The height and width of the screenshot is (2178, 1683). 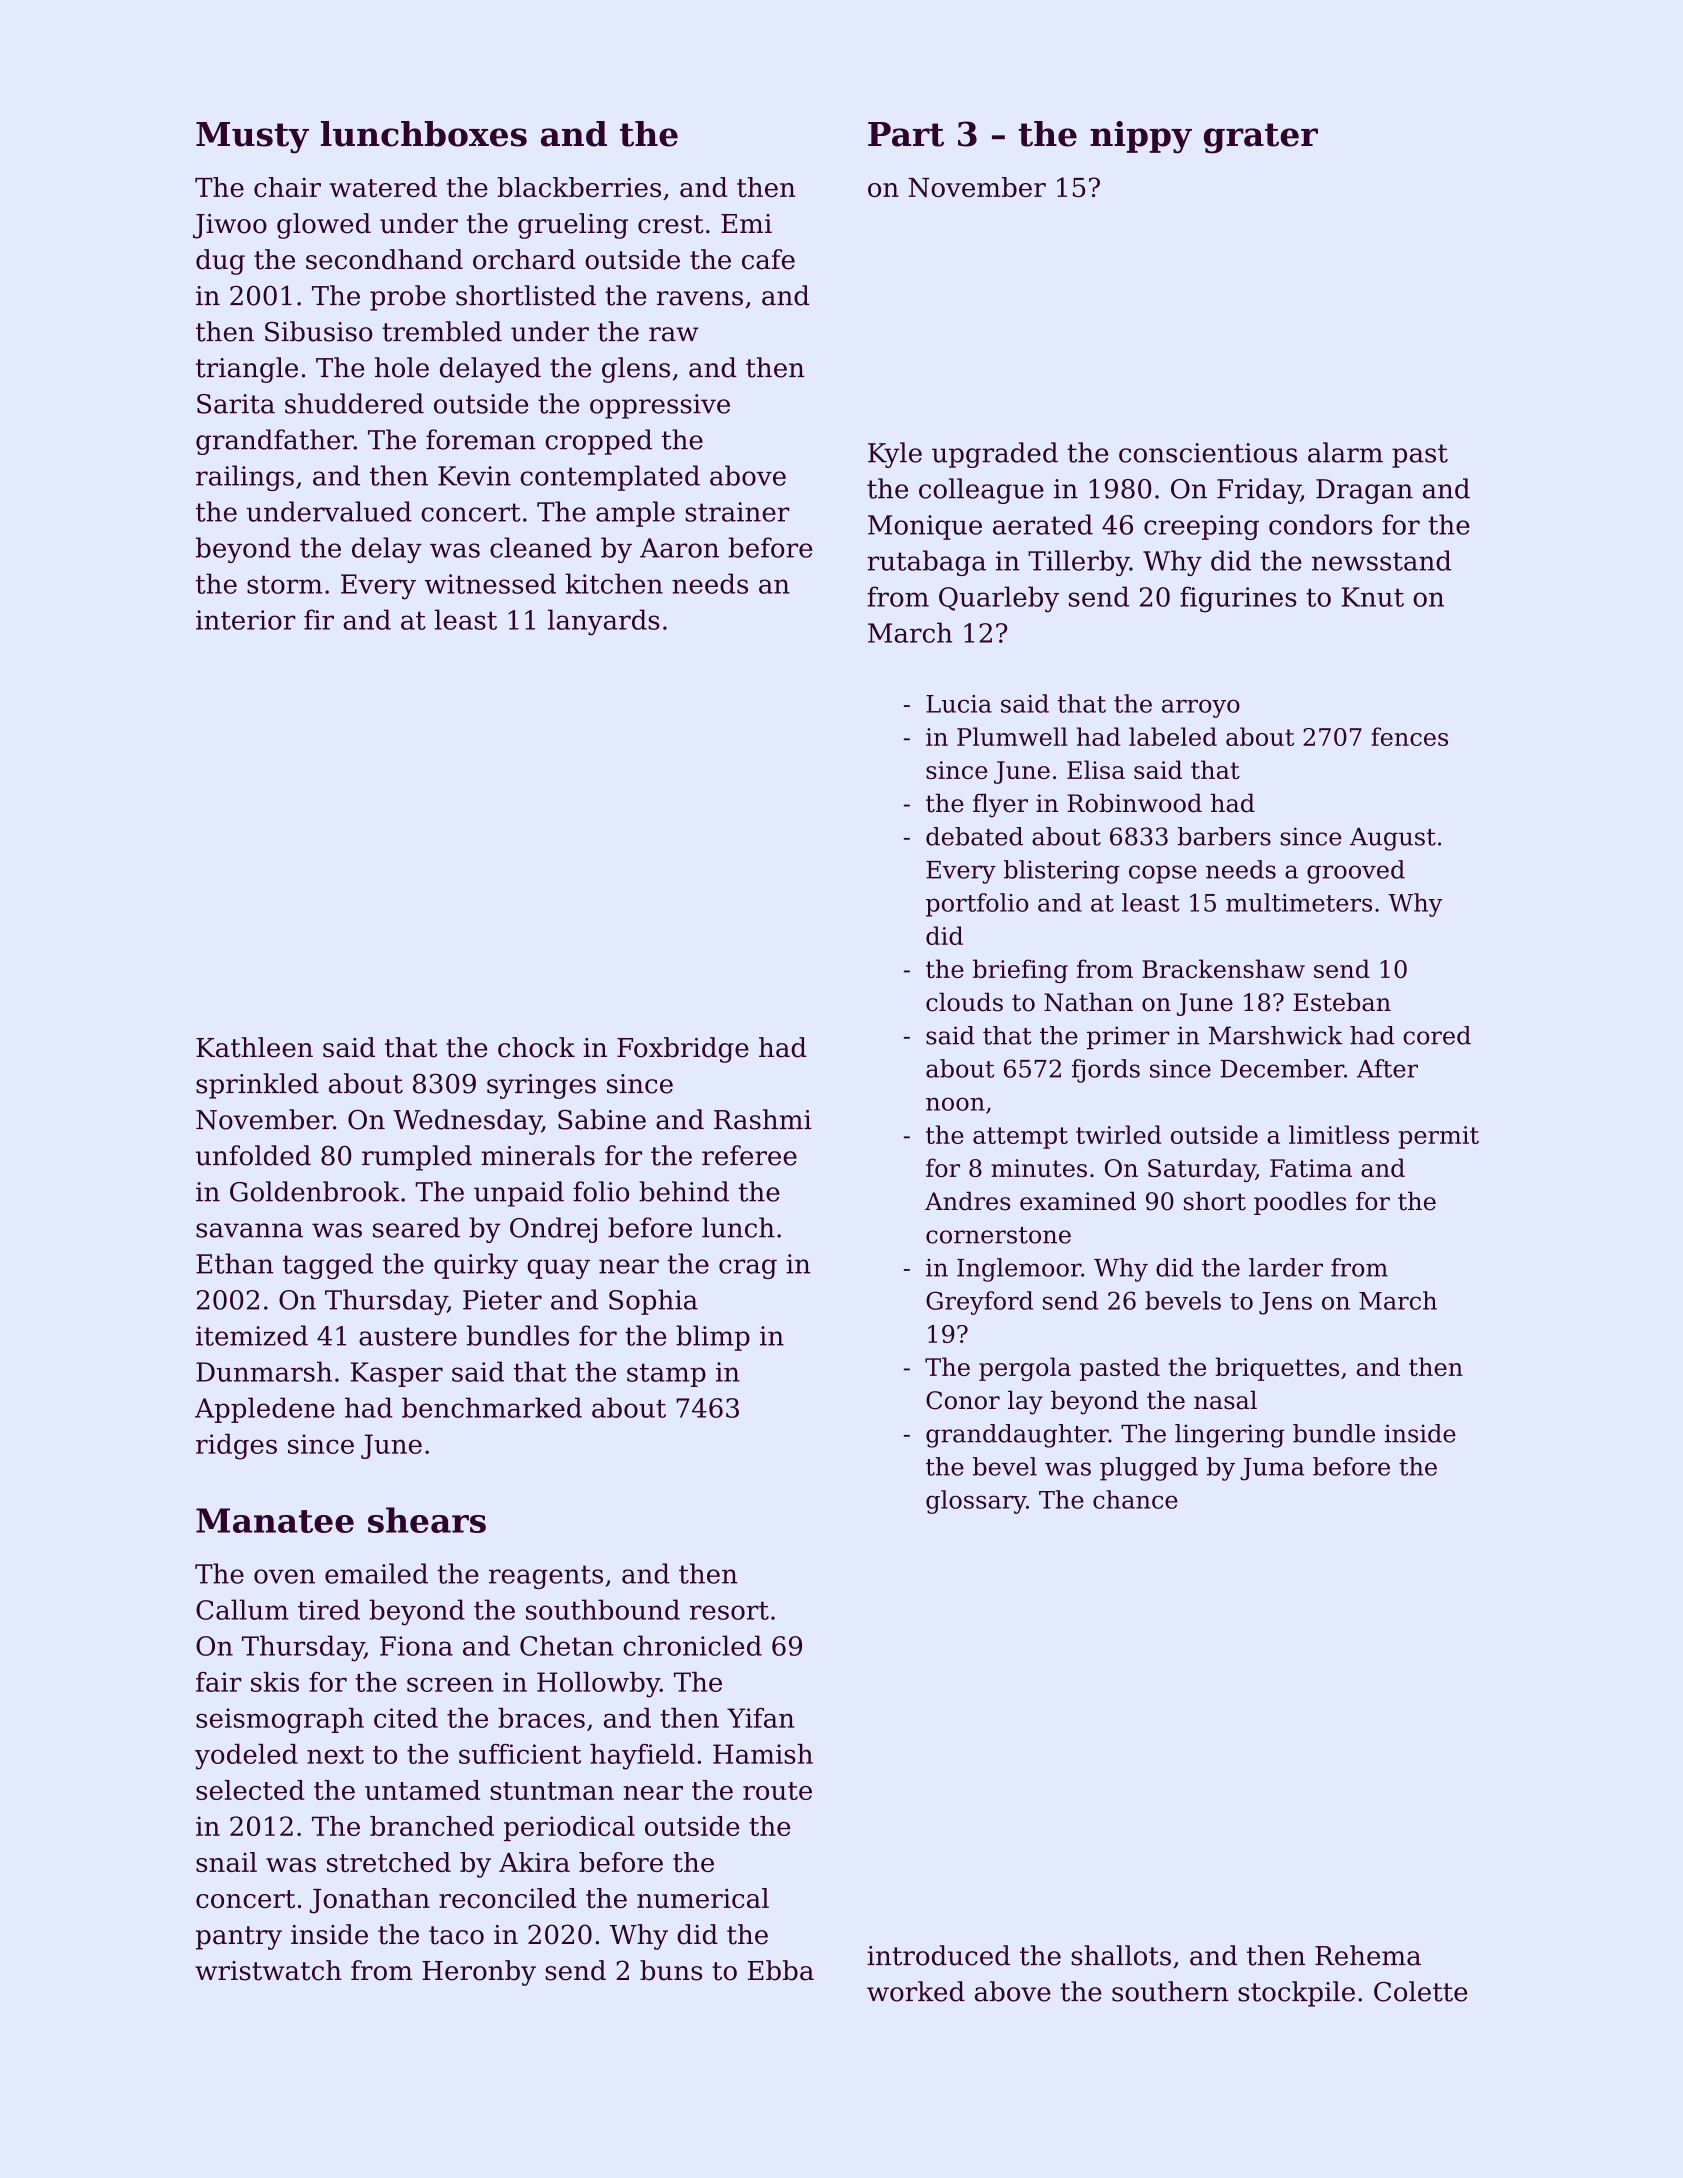 I want to click on fir, so click(x=319, y=619).
